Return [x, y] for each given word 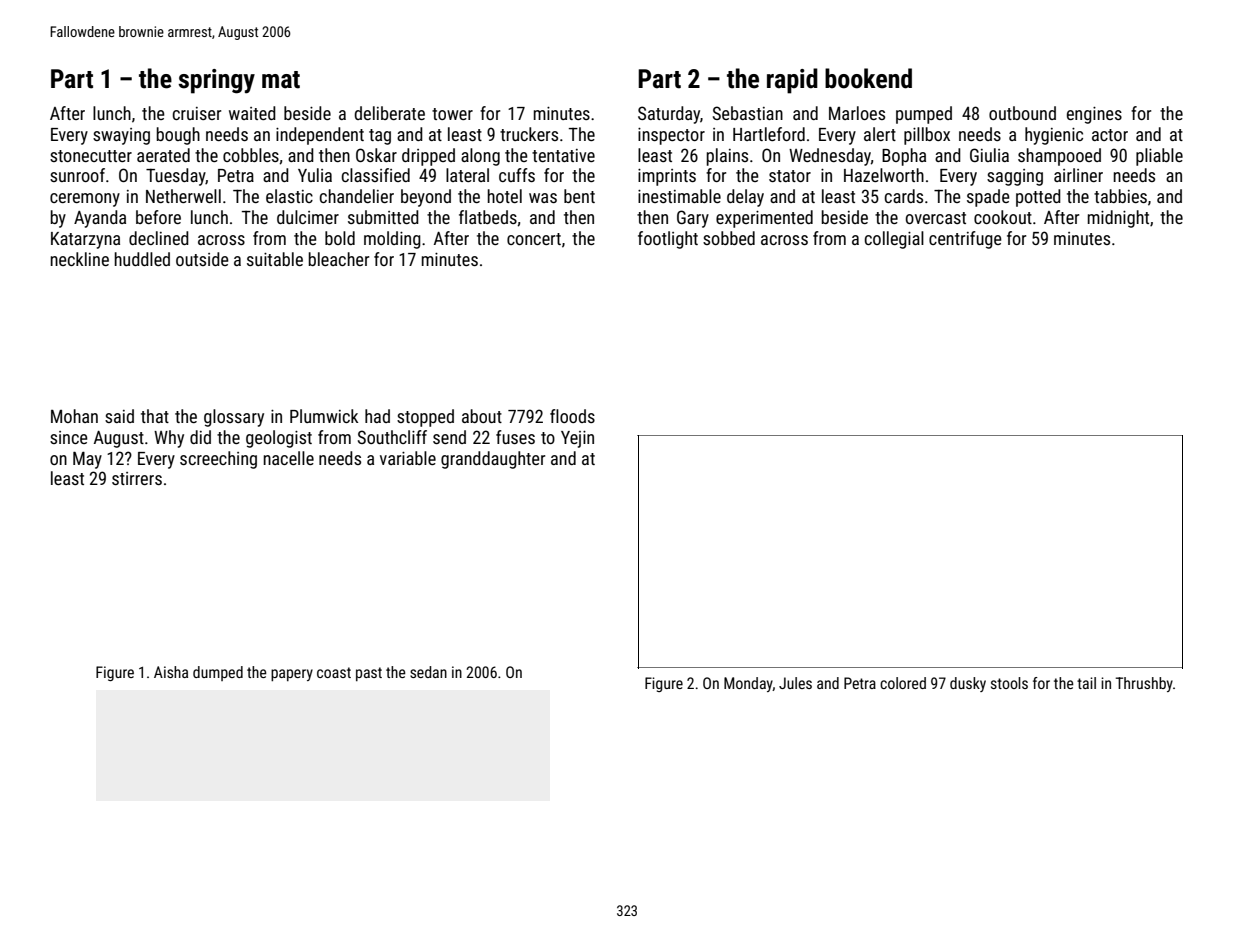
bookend [868, 78]
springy [216, 81]
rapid [792, 81]
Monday [748, 684]
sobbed [729, 238]
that [155, 416]
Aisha [171, 672]
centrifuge [965, 240]
